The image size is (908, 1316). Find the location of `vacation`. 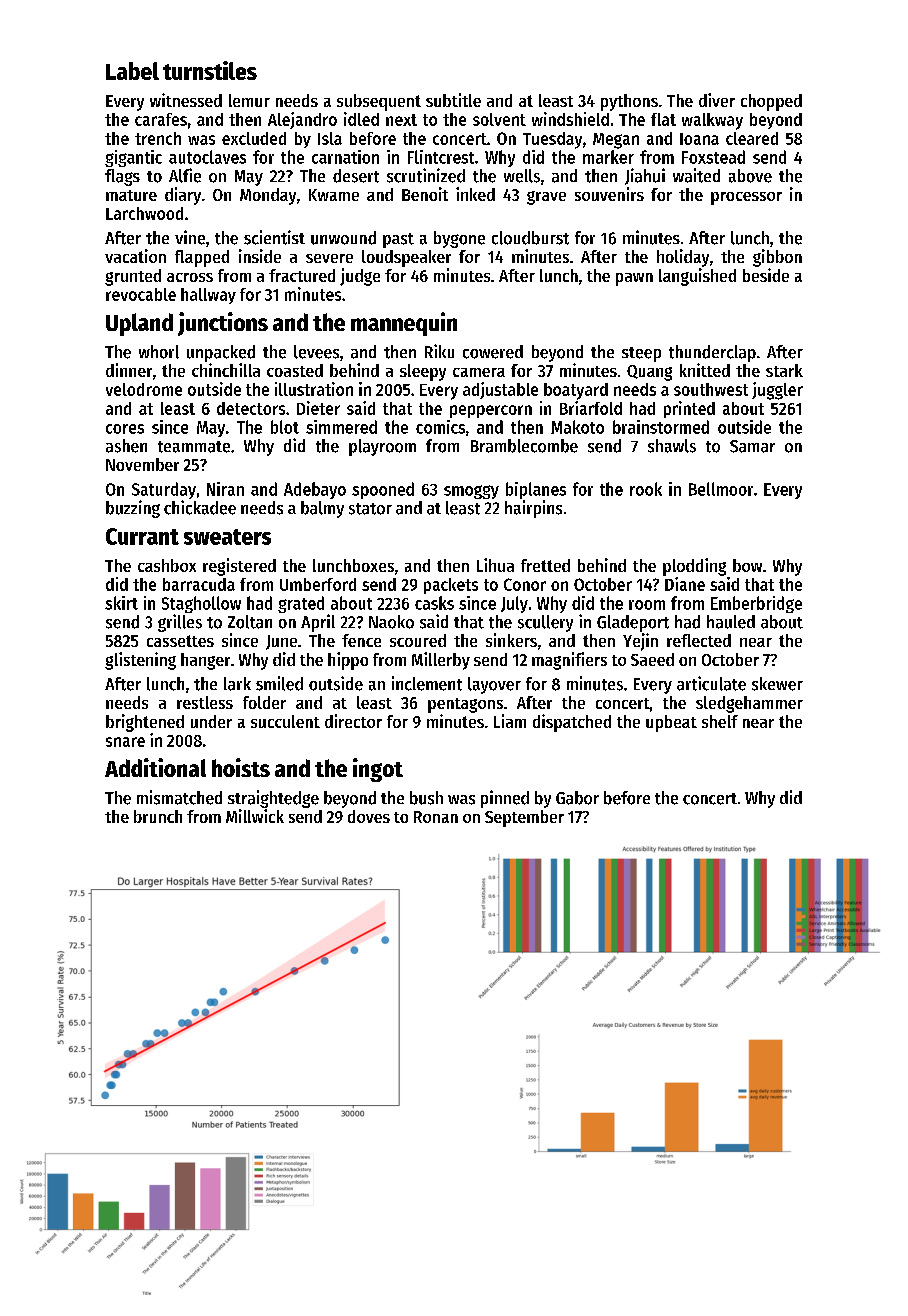

vacation is located at coordinates (135, 256).
